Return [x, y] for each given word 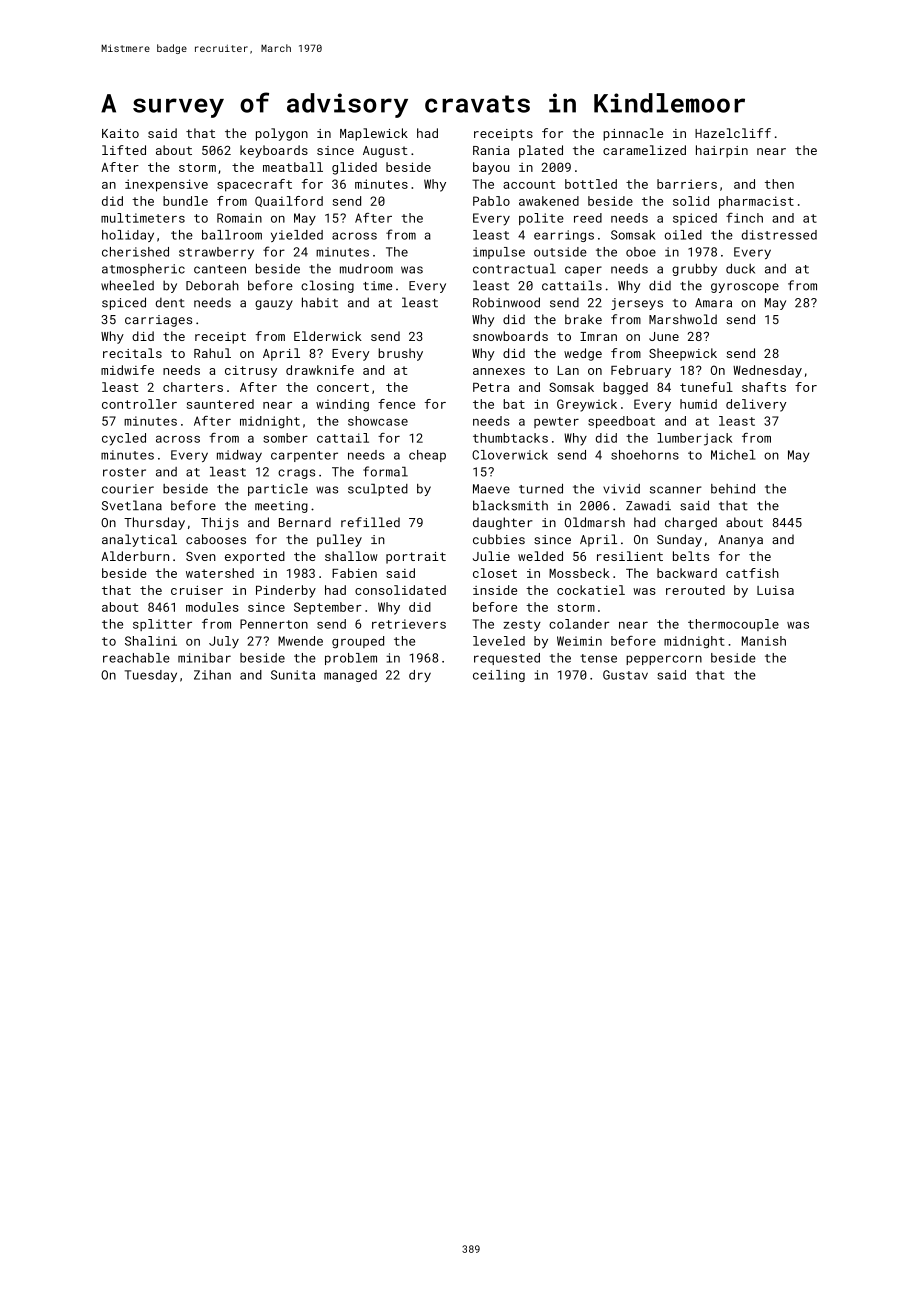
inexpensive [166, 185]
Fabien [354, 573]
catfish [752, 573]
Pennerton [274, 624]
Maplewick [374, 134]
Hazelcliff [733, 133]
